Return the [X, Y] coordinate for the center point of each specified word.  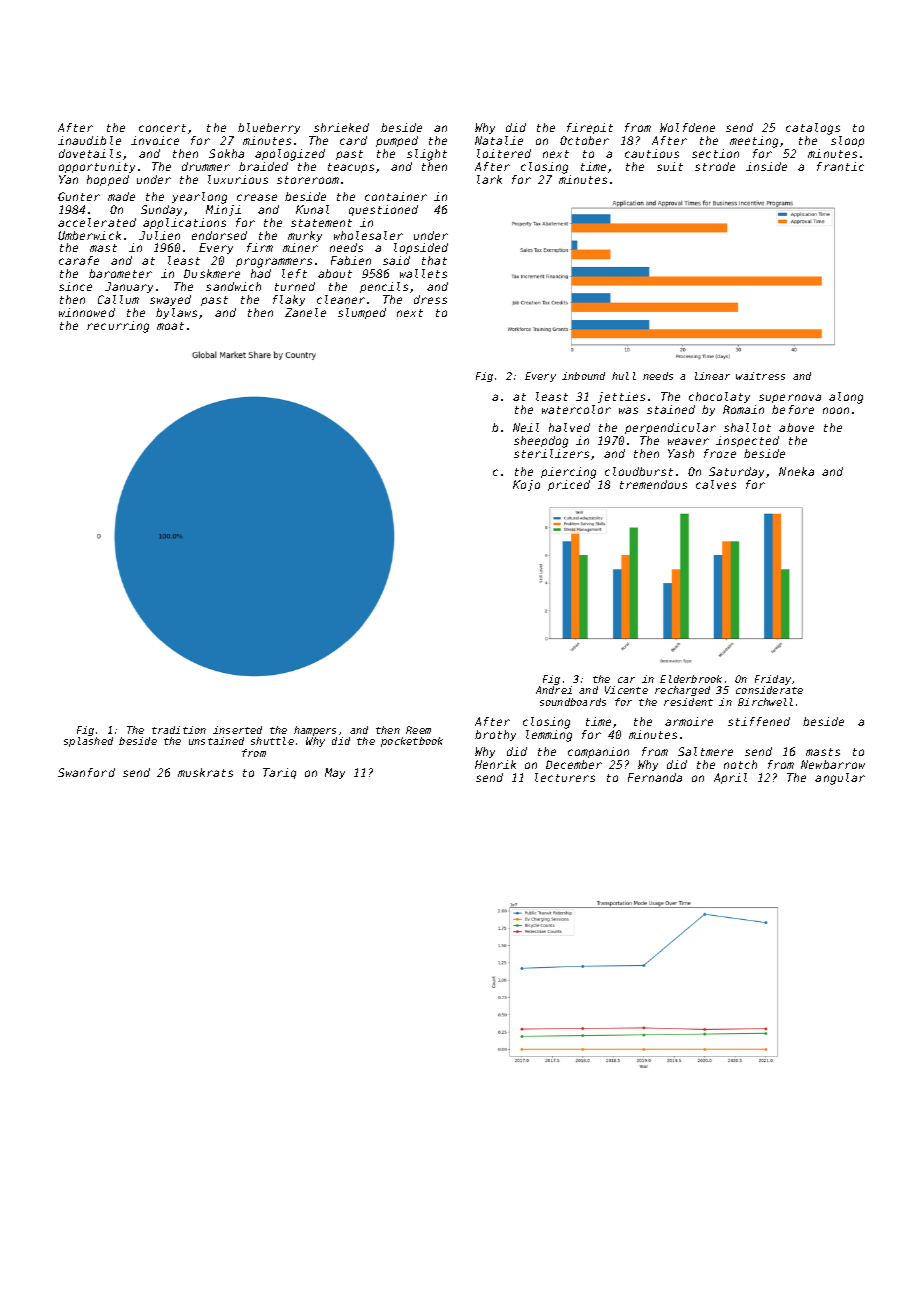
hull [624, 376]
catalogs [813, 129]
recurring [118, 327]
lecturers [565, 777]
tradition [179, 730]
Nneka [796, 471]
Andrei [554, 690]
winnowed [87, 312]
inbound [583, 376]
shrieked [341, 127]
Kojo [526, 485]
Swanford [86, 772]
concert [162, 128]
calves [716, 484]
